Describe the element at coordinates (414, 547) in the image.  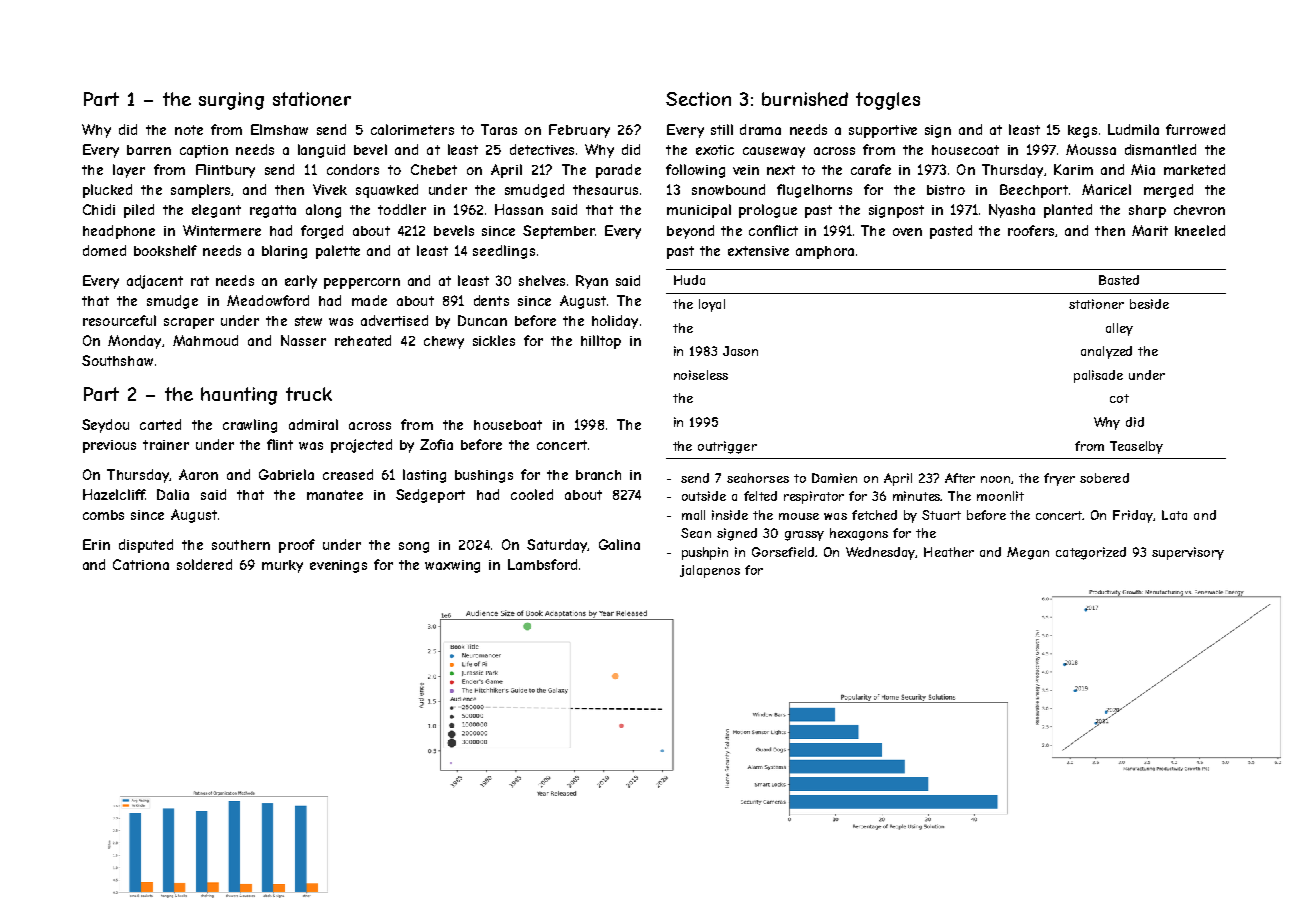
I see `song` at that location.
